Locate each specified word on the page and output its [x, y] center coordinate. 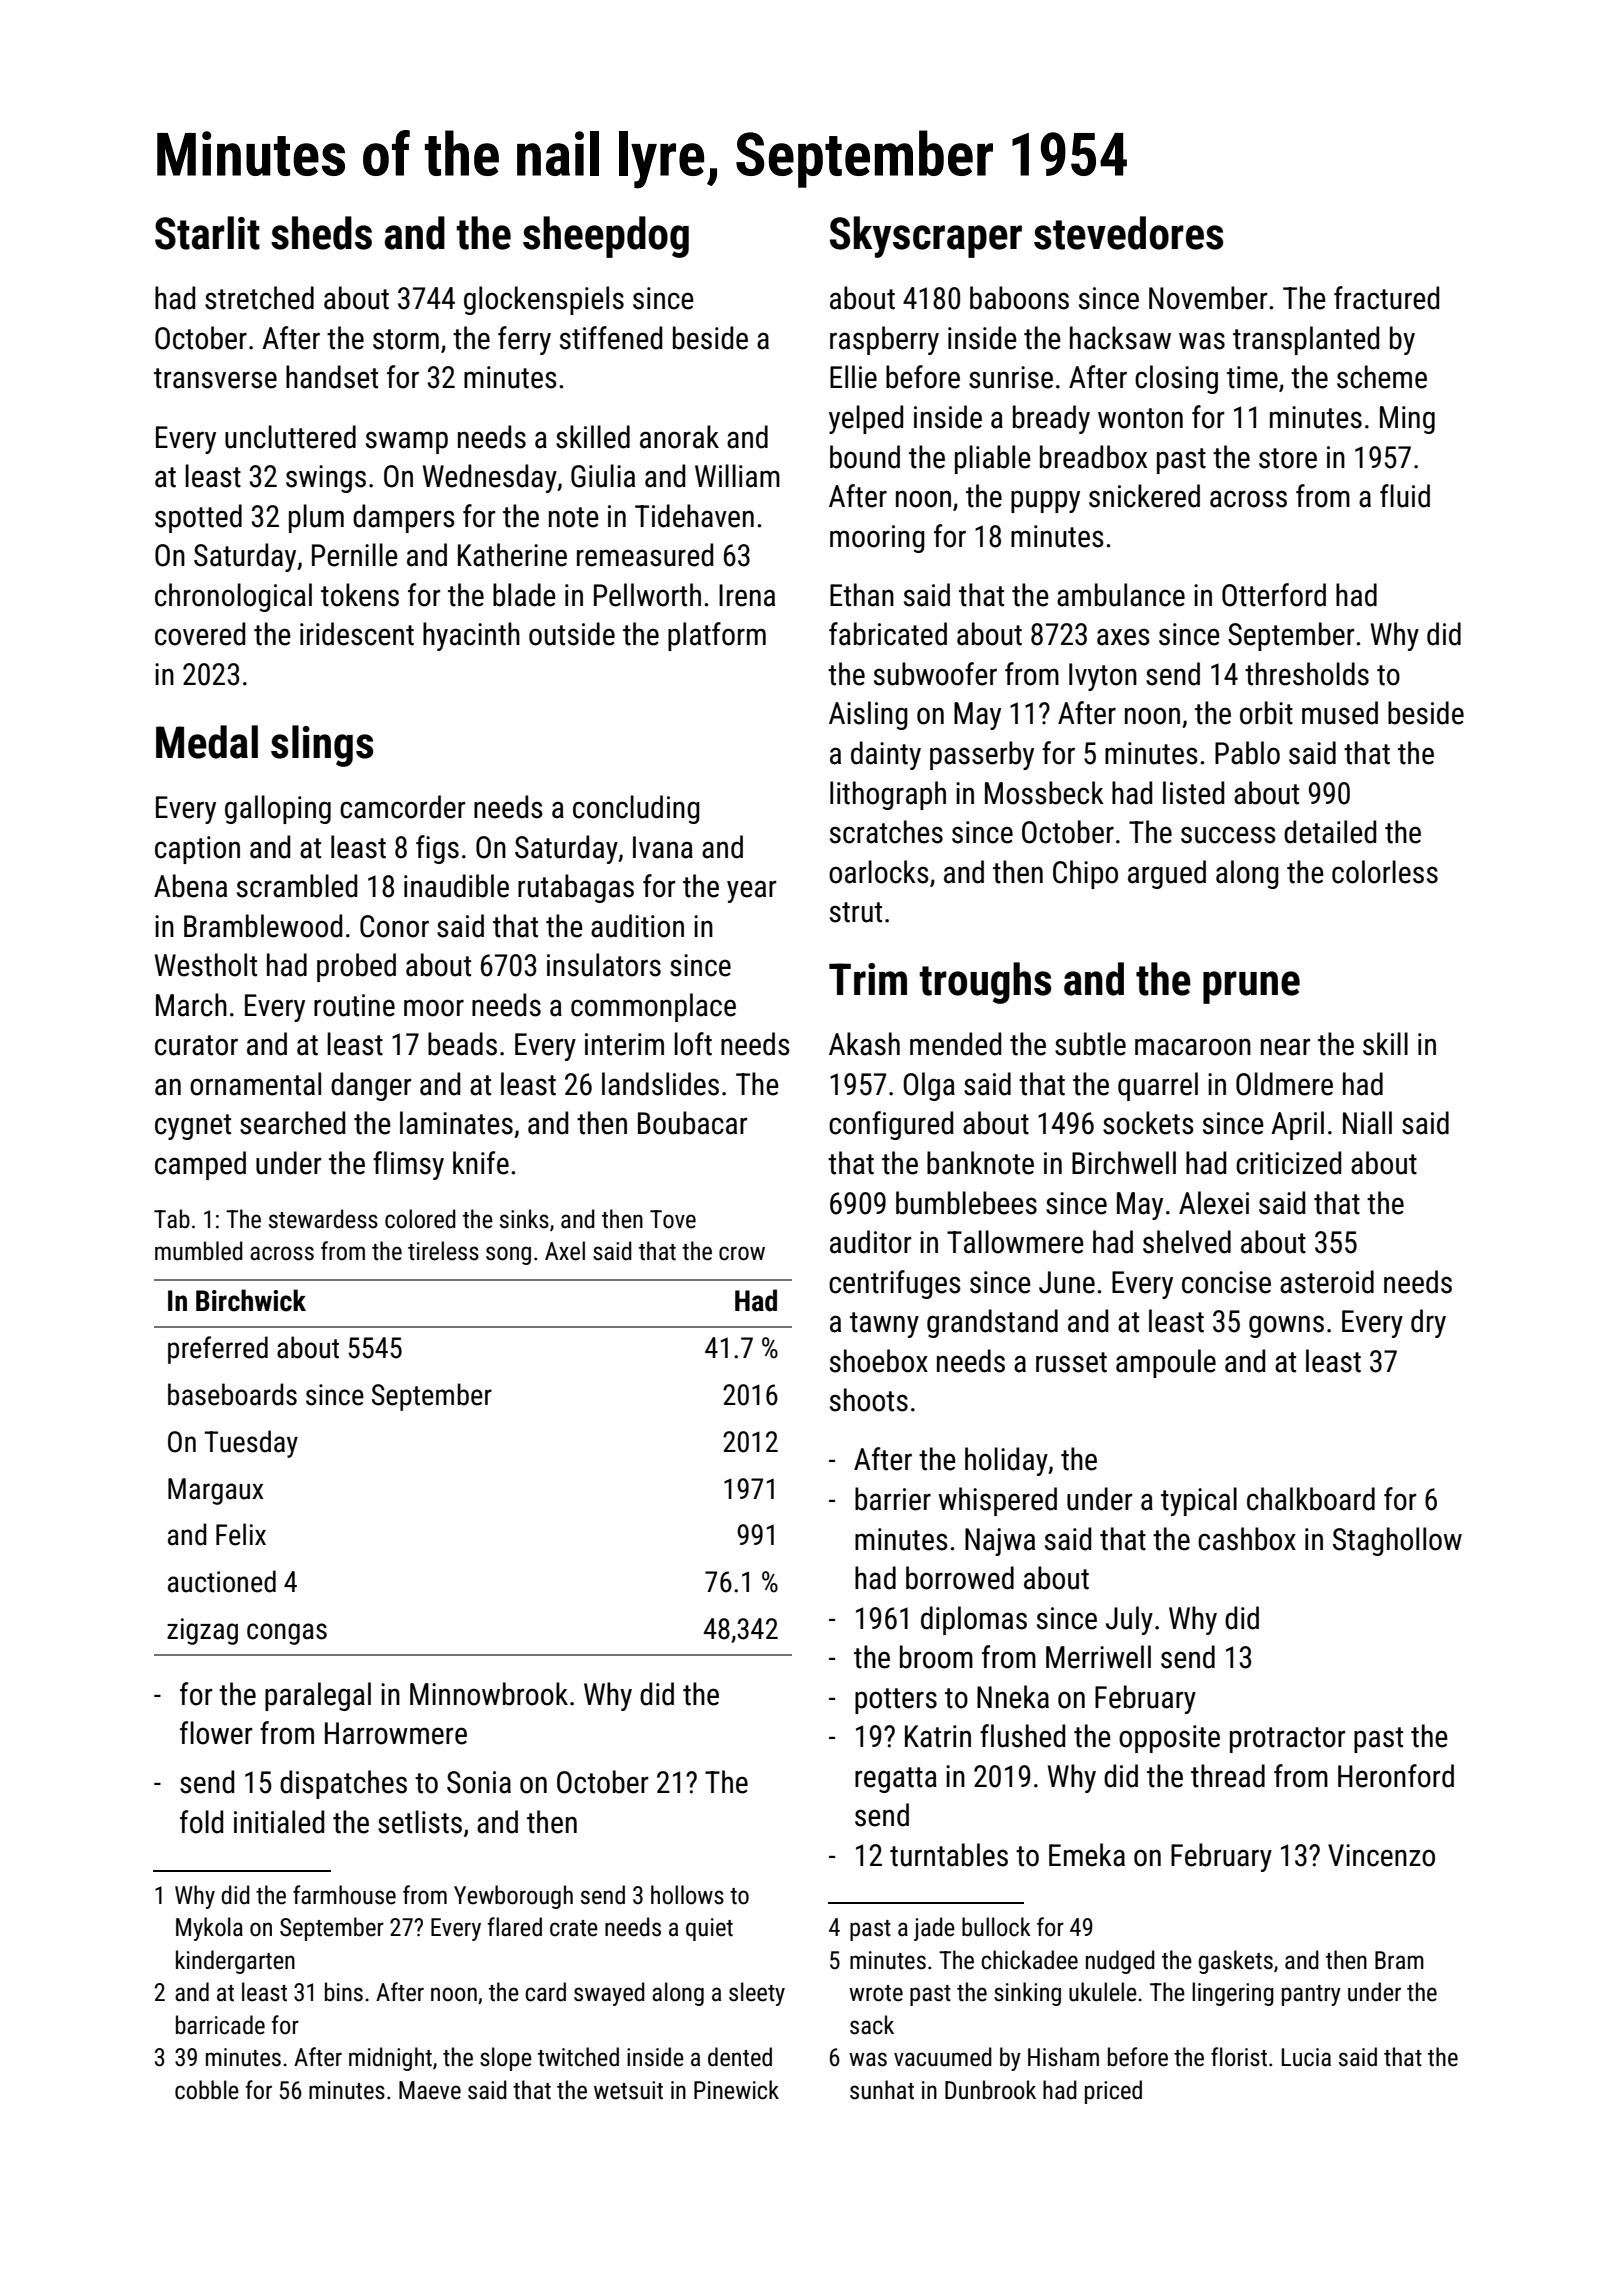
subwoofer [935, 674]
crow [742, 1253]
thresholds [1307, 674]
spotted [198, 518]
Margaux [215, 1491]
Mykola [209, 1929]
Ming [1407, 420]
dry [1428, 1323]
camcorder [402, 807]
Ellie [853, 377]
